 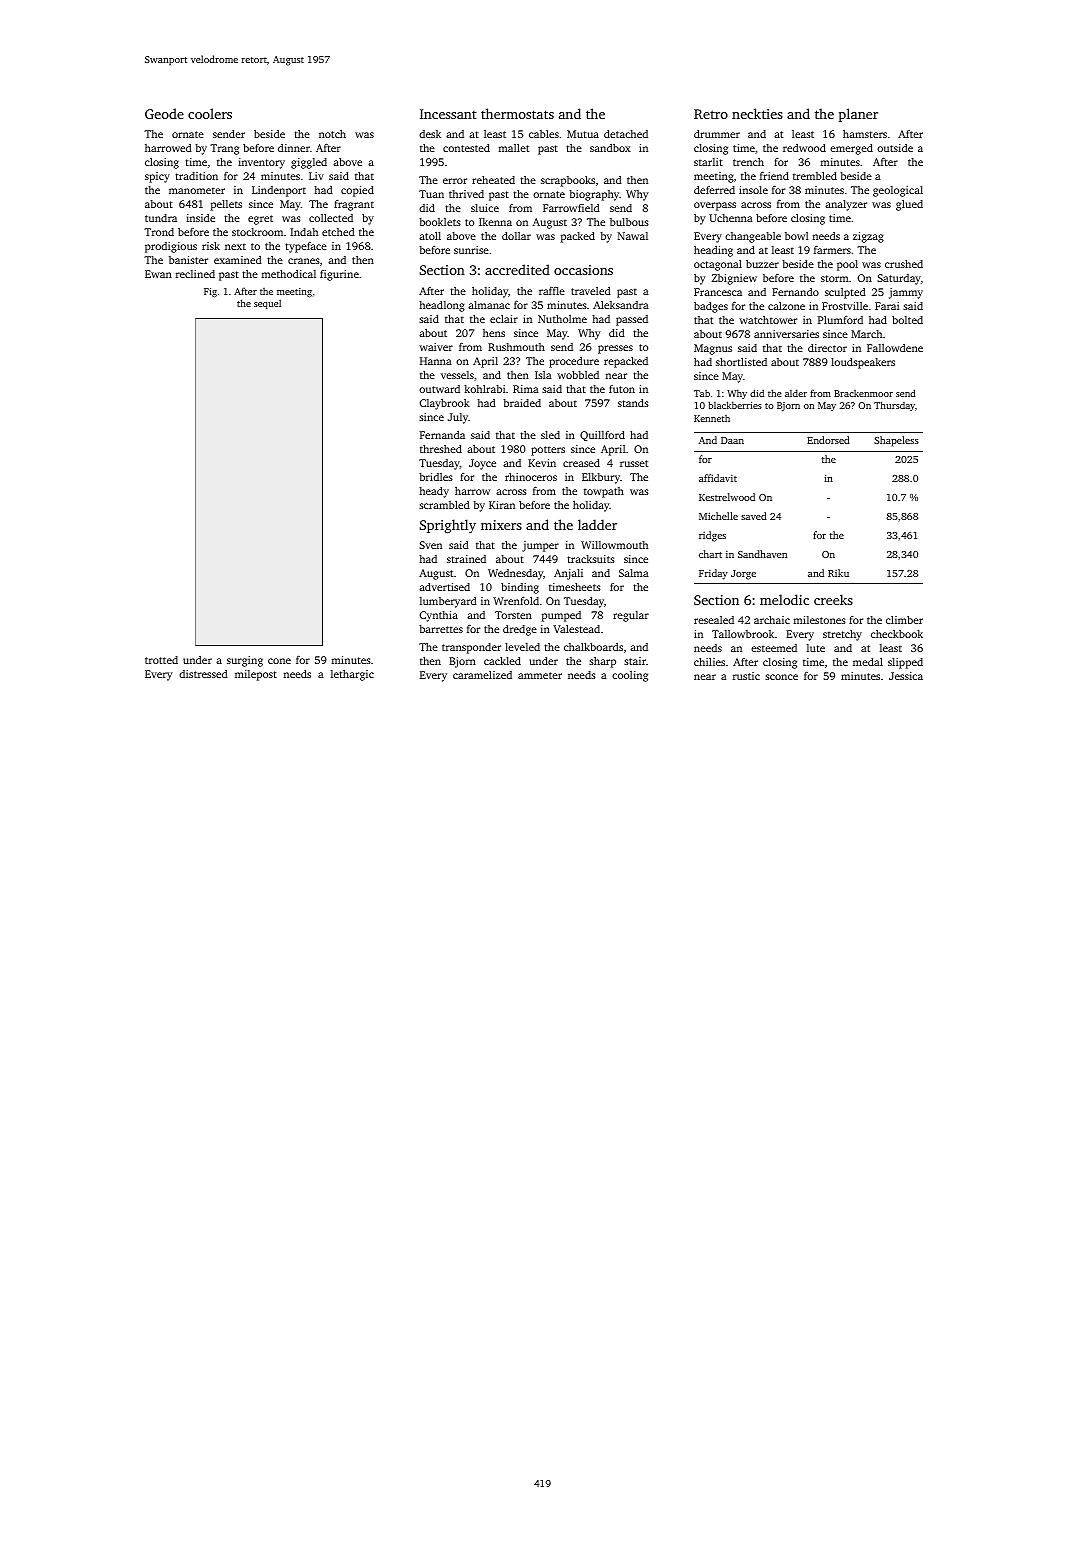 I want to click on cone, so click(x=279, y=661).
